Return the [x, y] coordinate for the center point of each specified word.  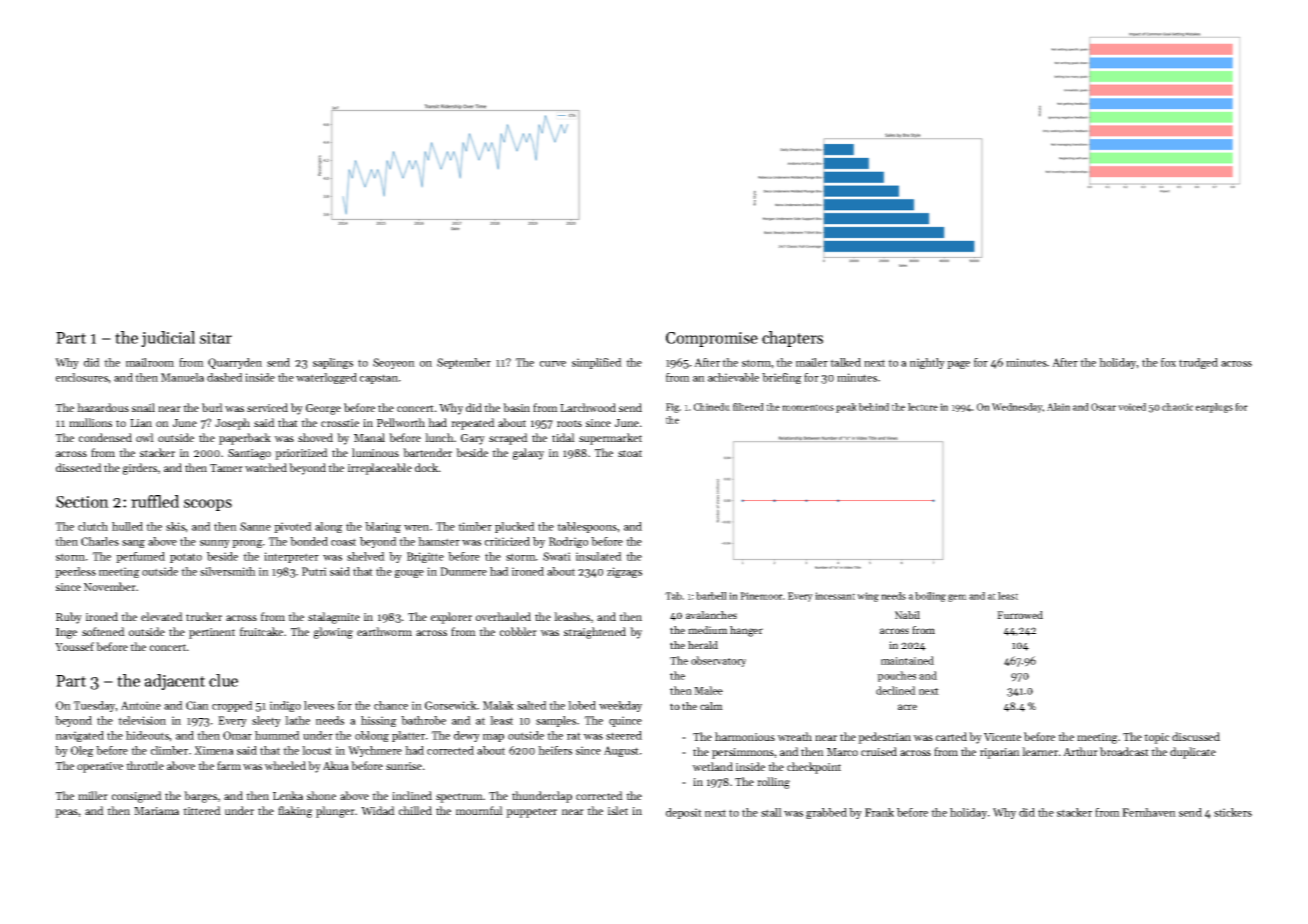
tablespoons [587, 527]
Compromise [712, 339]
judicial [168, 339]
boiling [930, 597]
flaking [295, 812]
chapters [792, 339]
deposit [684, 813]
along [329, 527]
